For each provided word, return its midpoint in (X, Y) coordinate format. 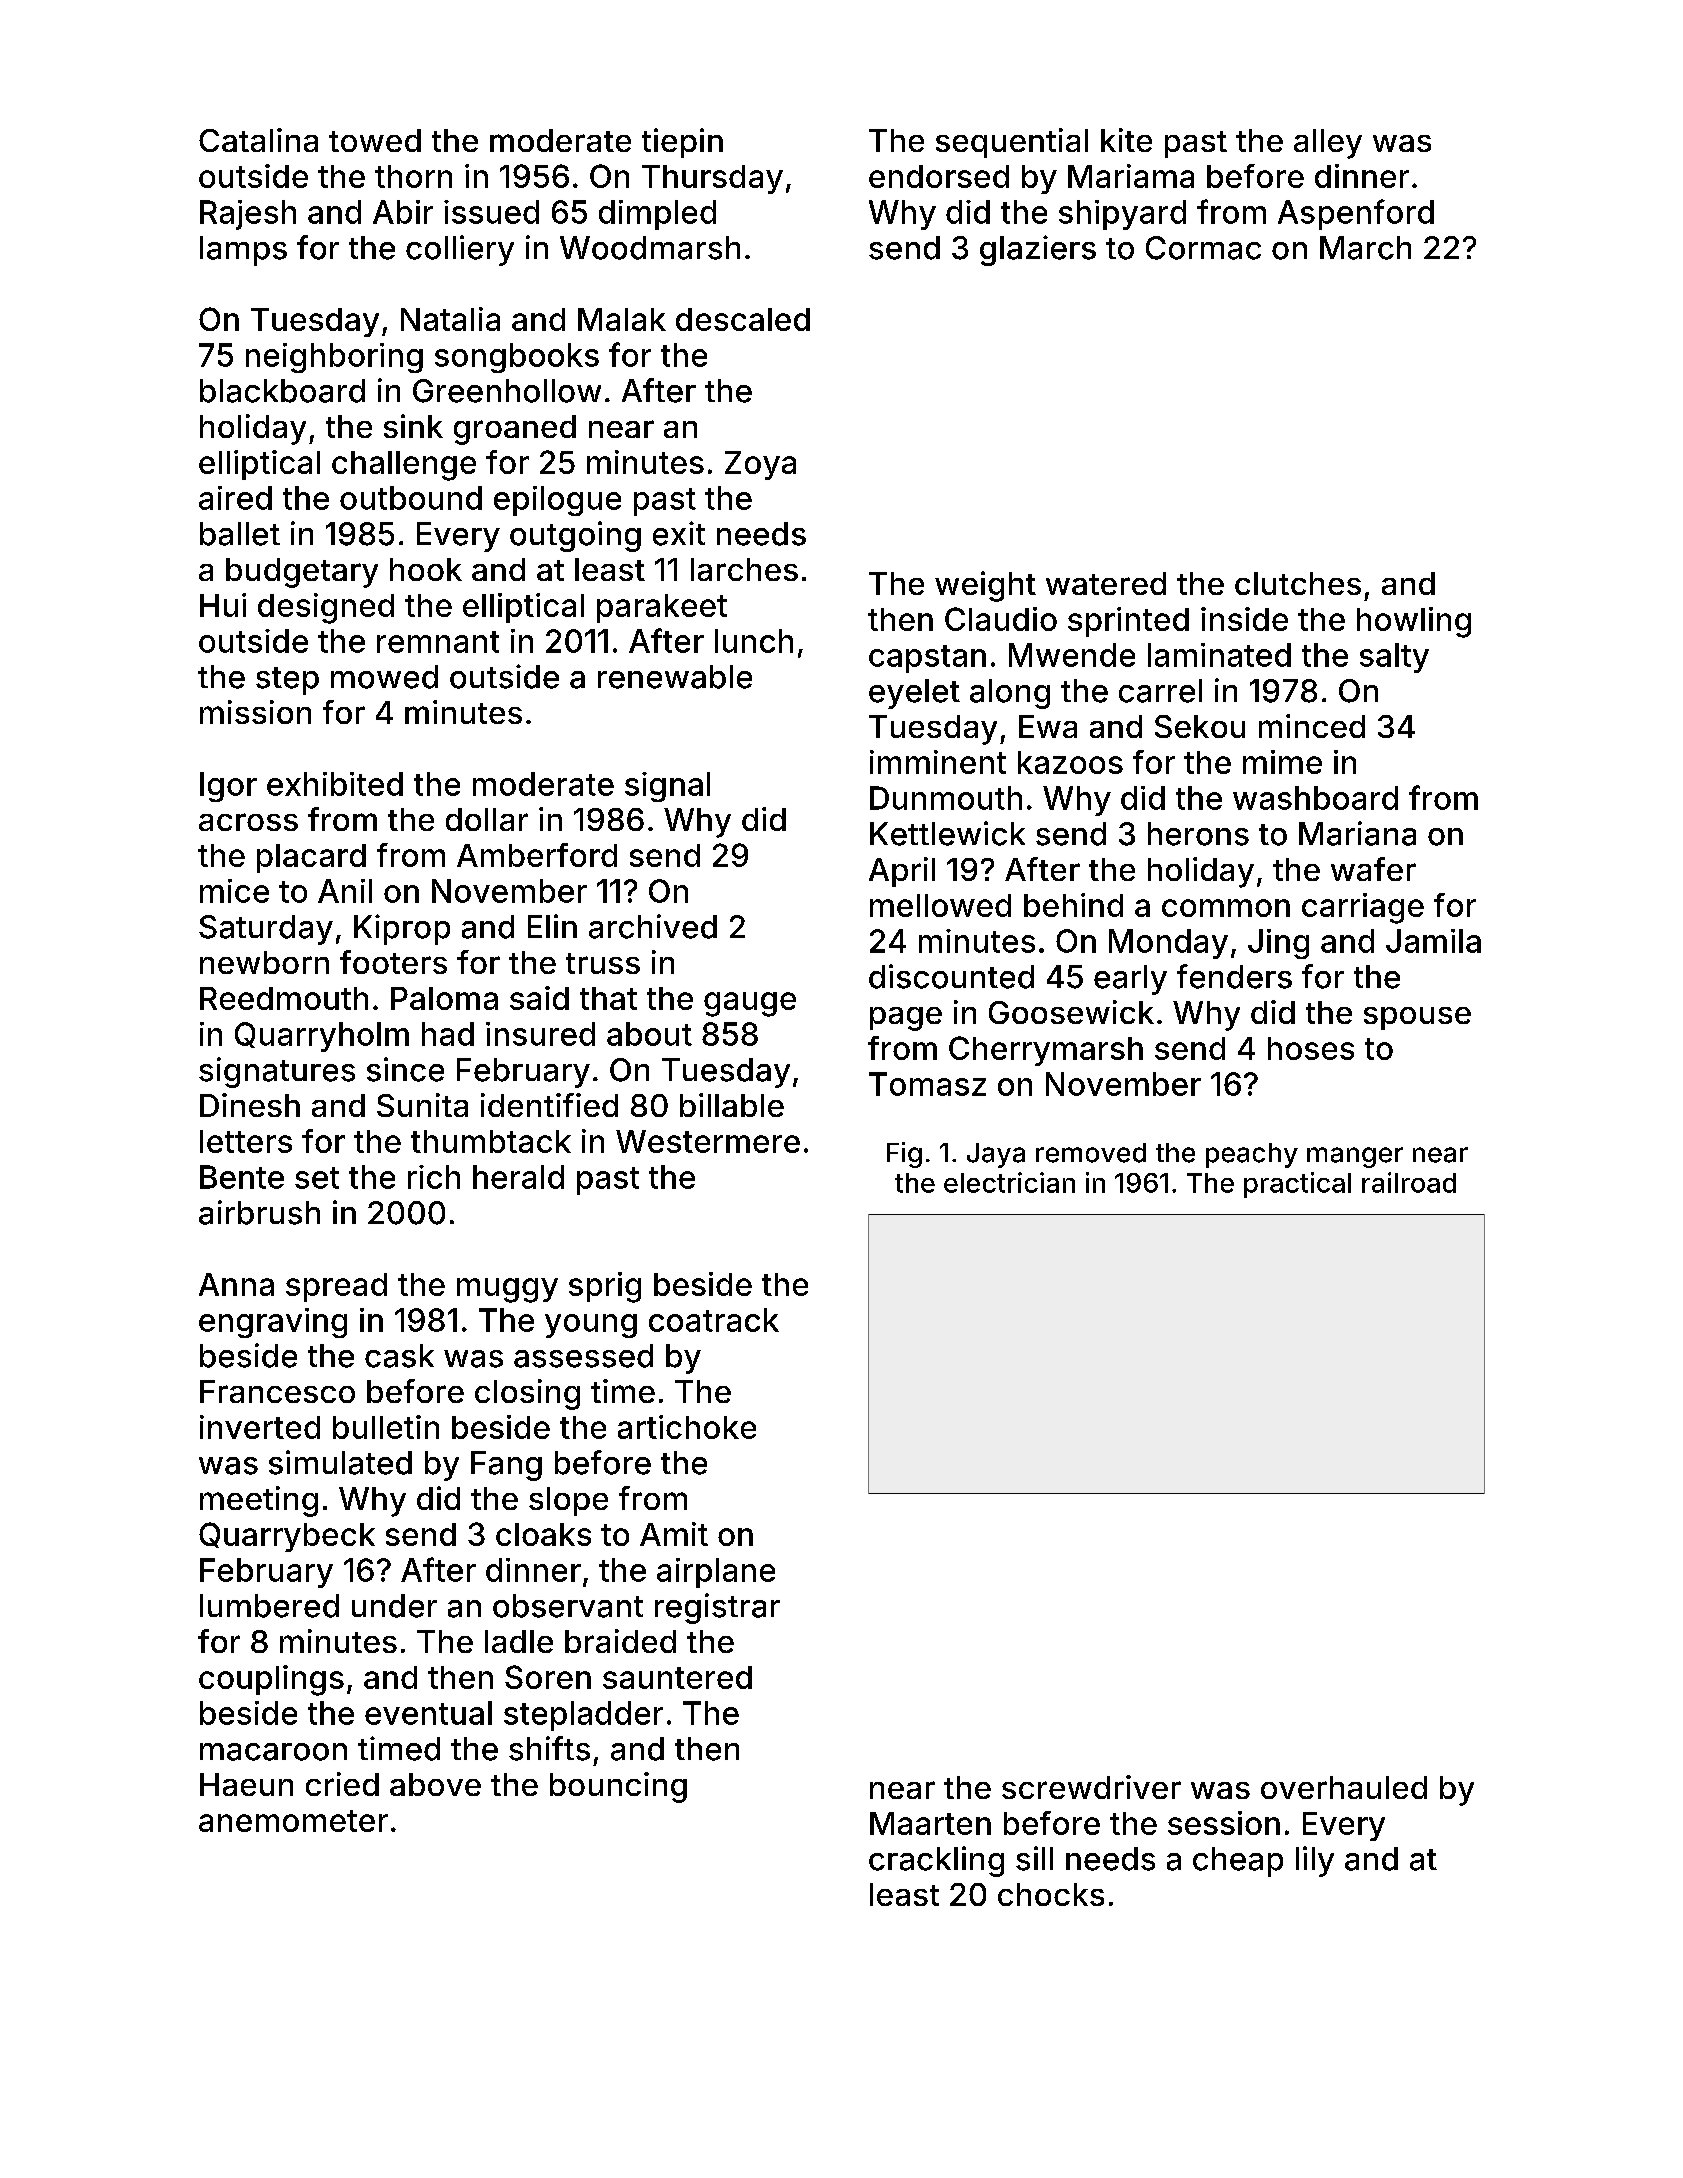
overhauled (1344, 1787)
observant (568, 1606)
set (317, 1178)
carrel (1160, 691)
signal (667, 787)
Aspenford (1356, 214)
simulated (340, 1462)
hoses (1311, 1048)
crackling (936, 1861)
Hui (223, 605)
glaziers (1038, 250)
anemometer (293, 1821)
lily (1315, 1861)
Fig (904, 1155)
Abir (403, 212)
